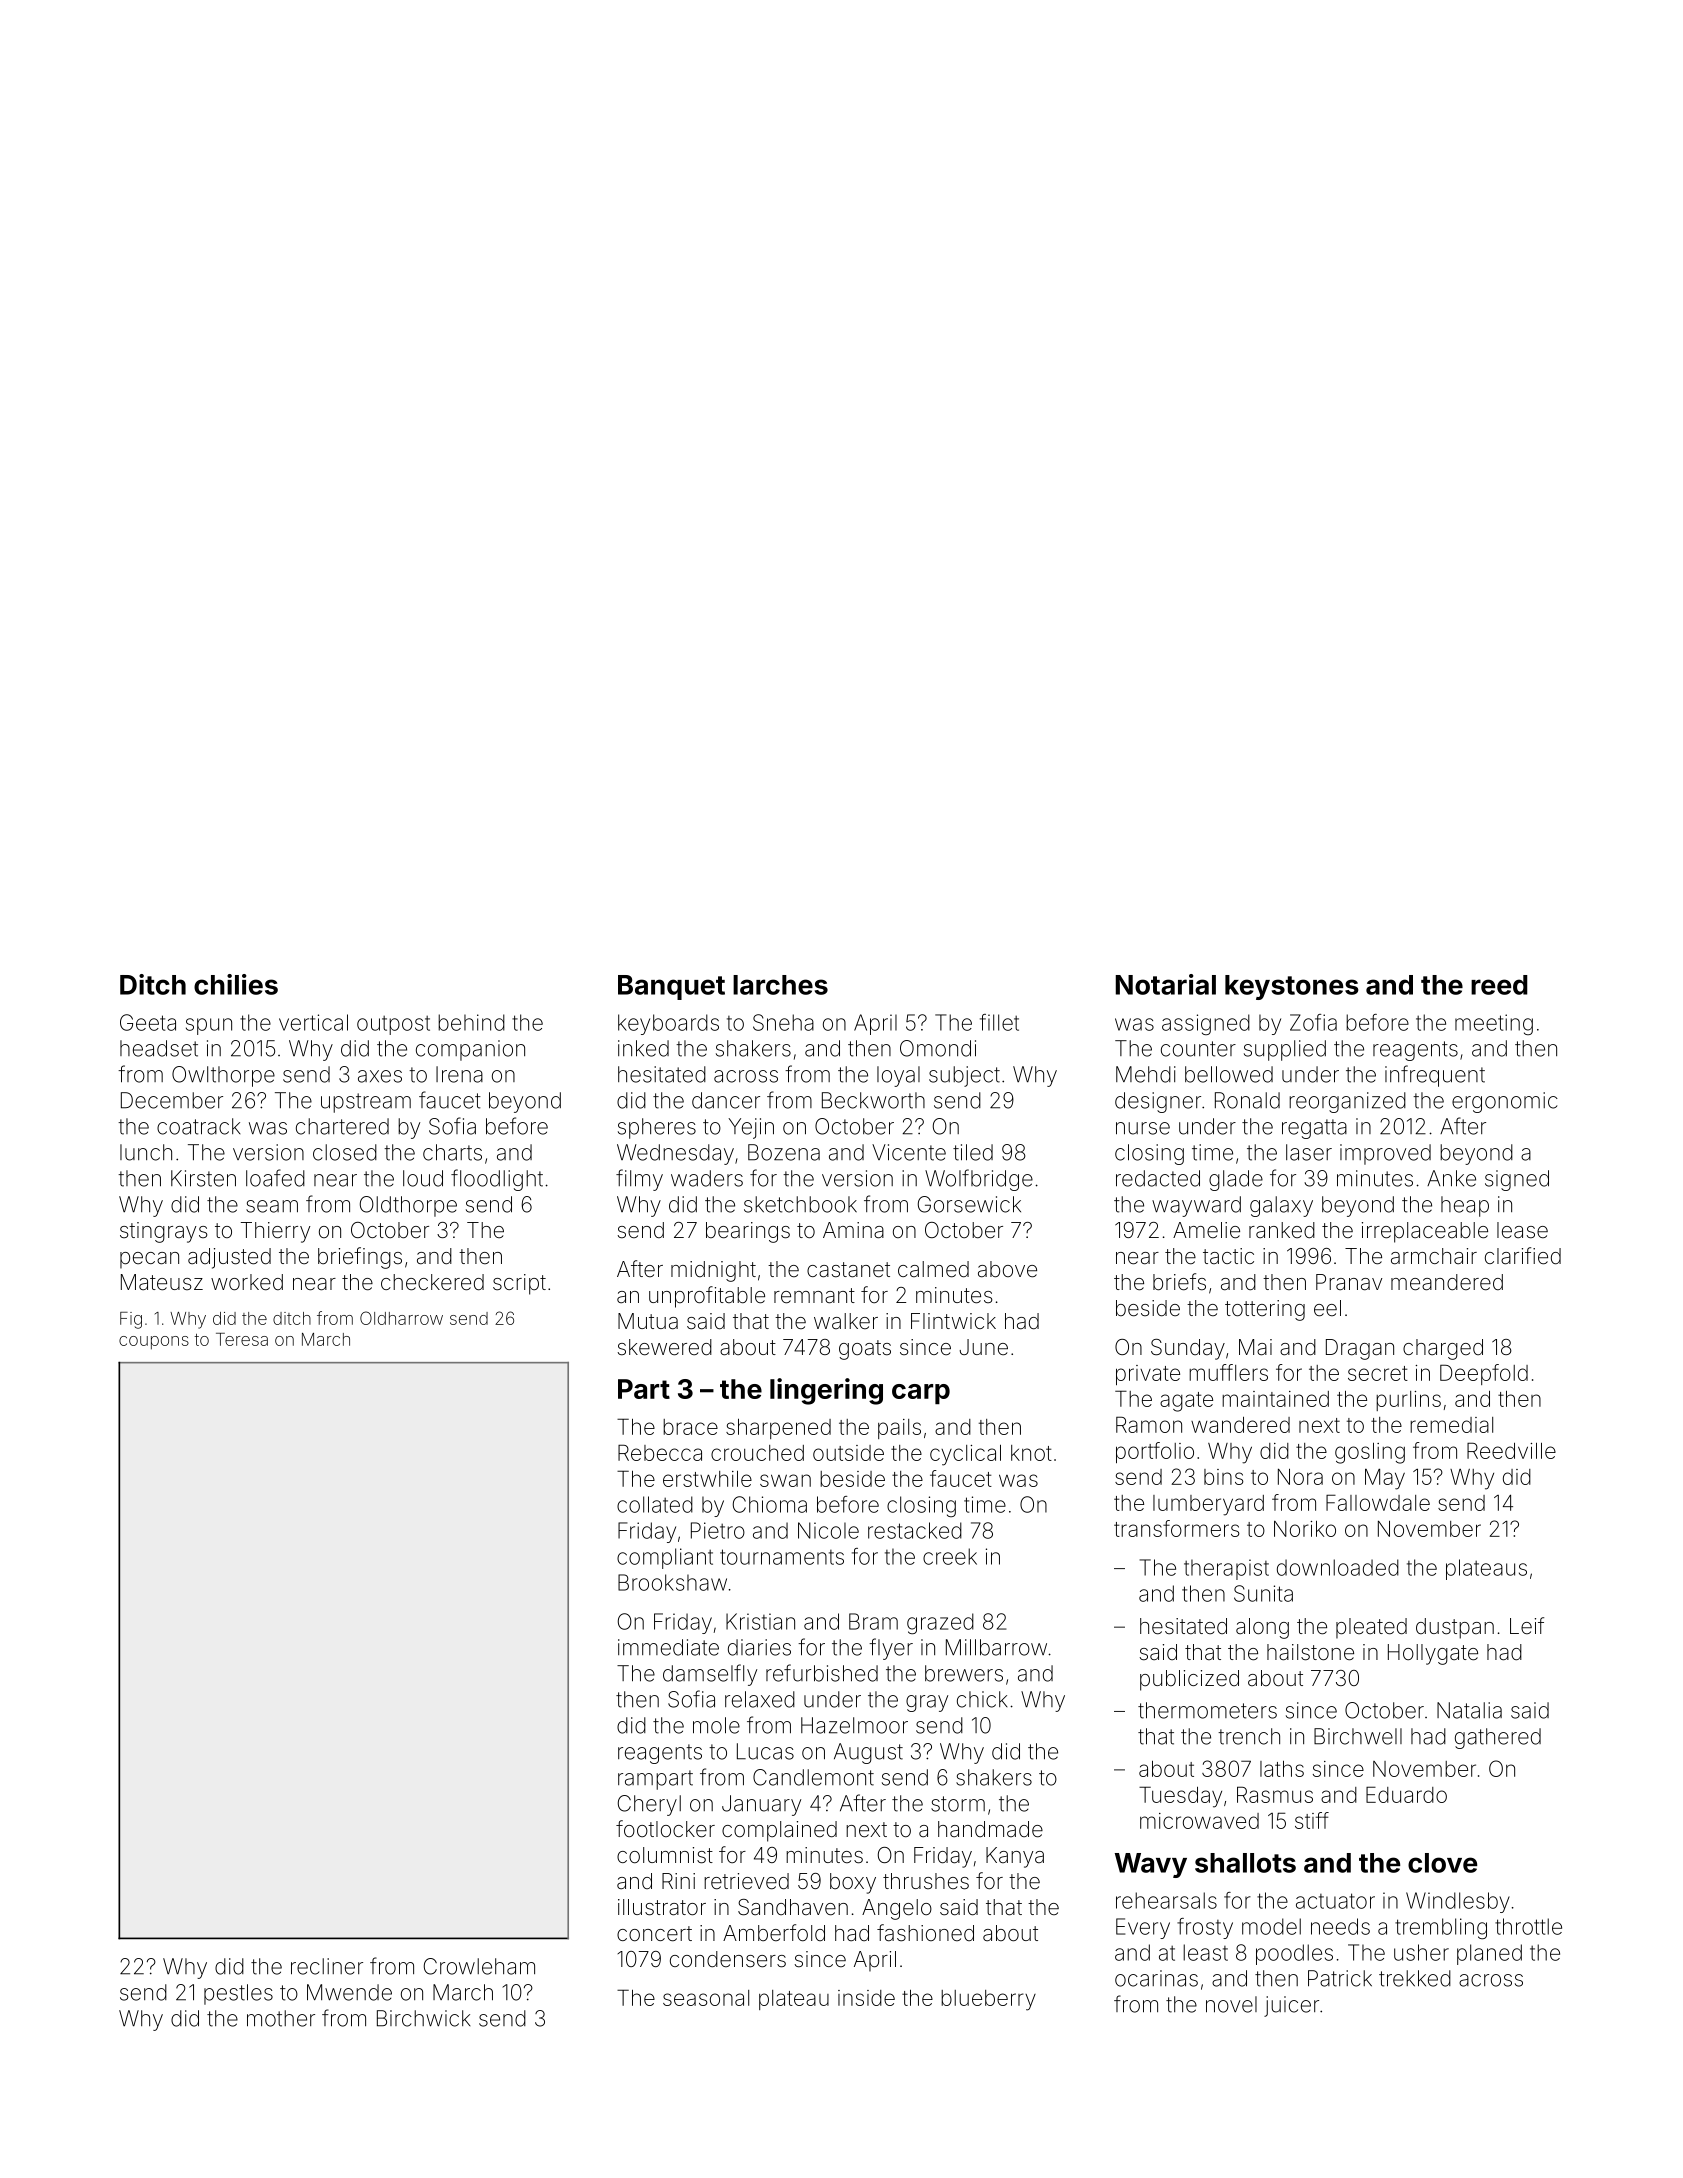 This image has width=1683, height=2178. Describe the element at coordinates (713, 1271) in the image. I see `midnight` at that location.
